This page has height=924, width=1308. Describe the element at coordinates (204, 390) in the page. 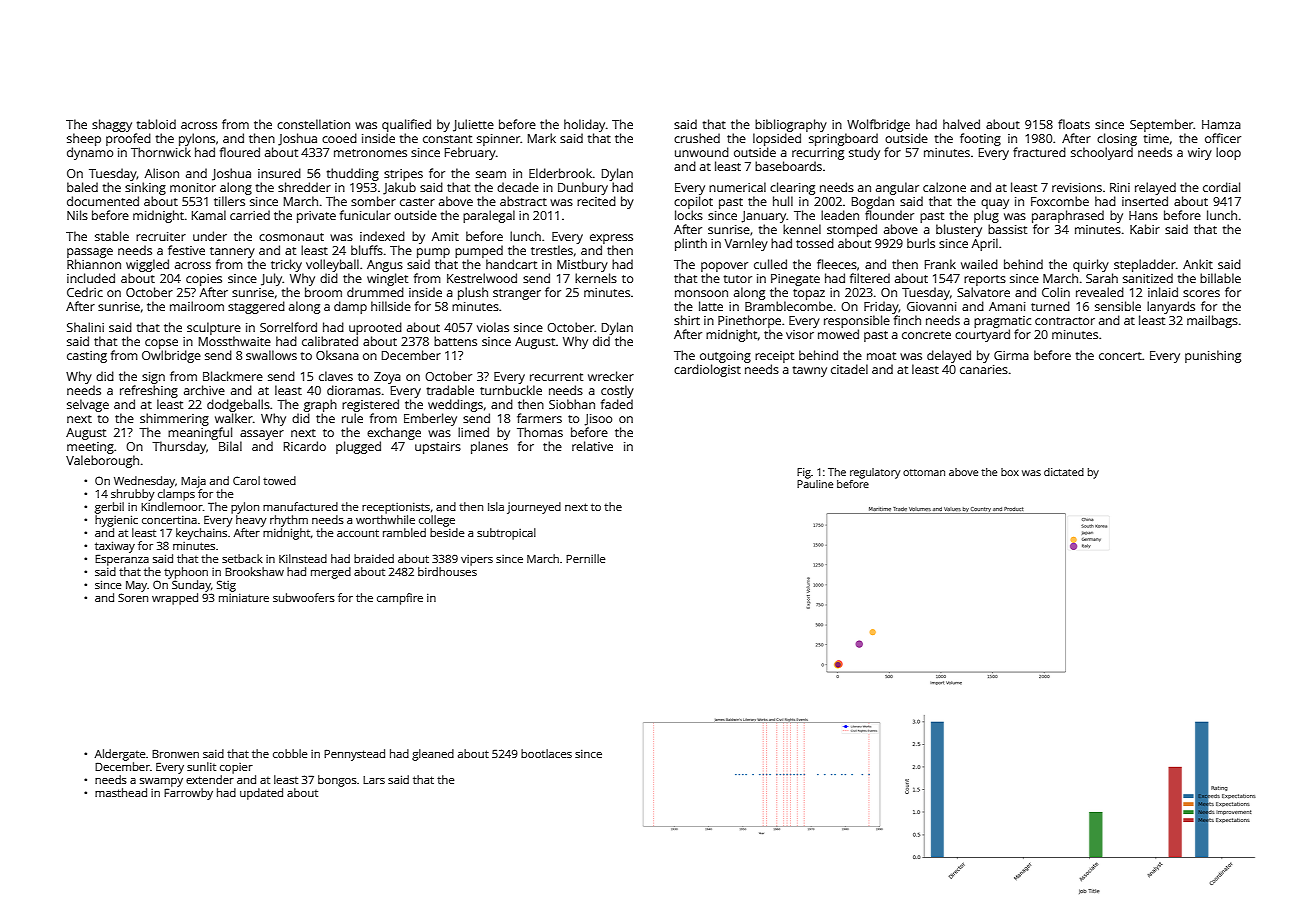

I see `archive` at that location.
